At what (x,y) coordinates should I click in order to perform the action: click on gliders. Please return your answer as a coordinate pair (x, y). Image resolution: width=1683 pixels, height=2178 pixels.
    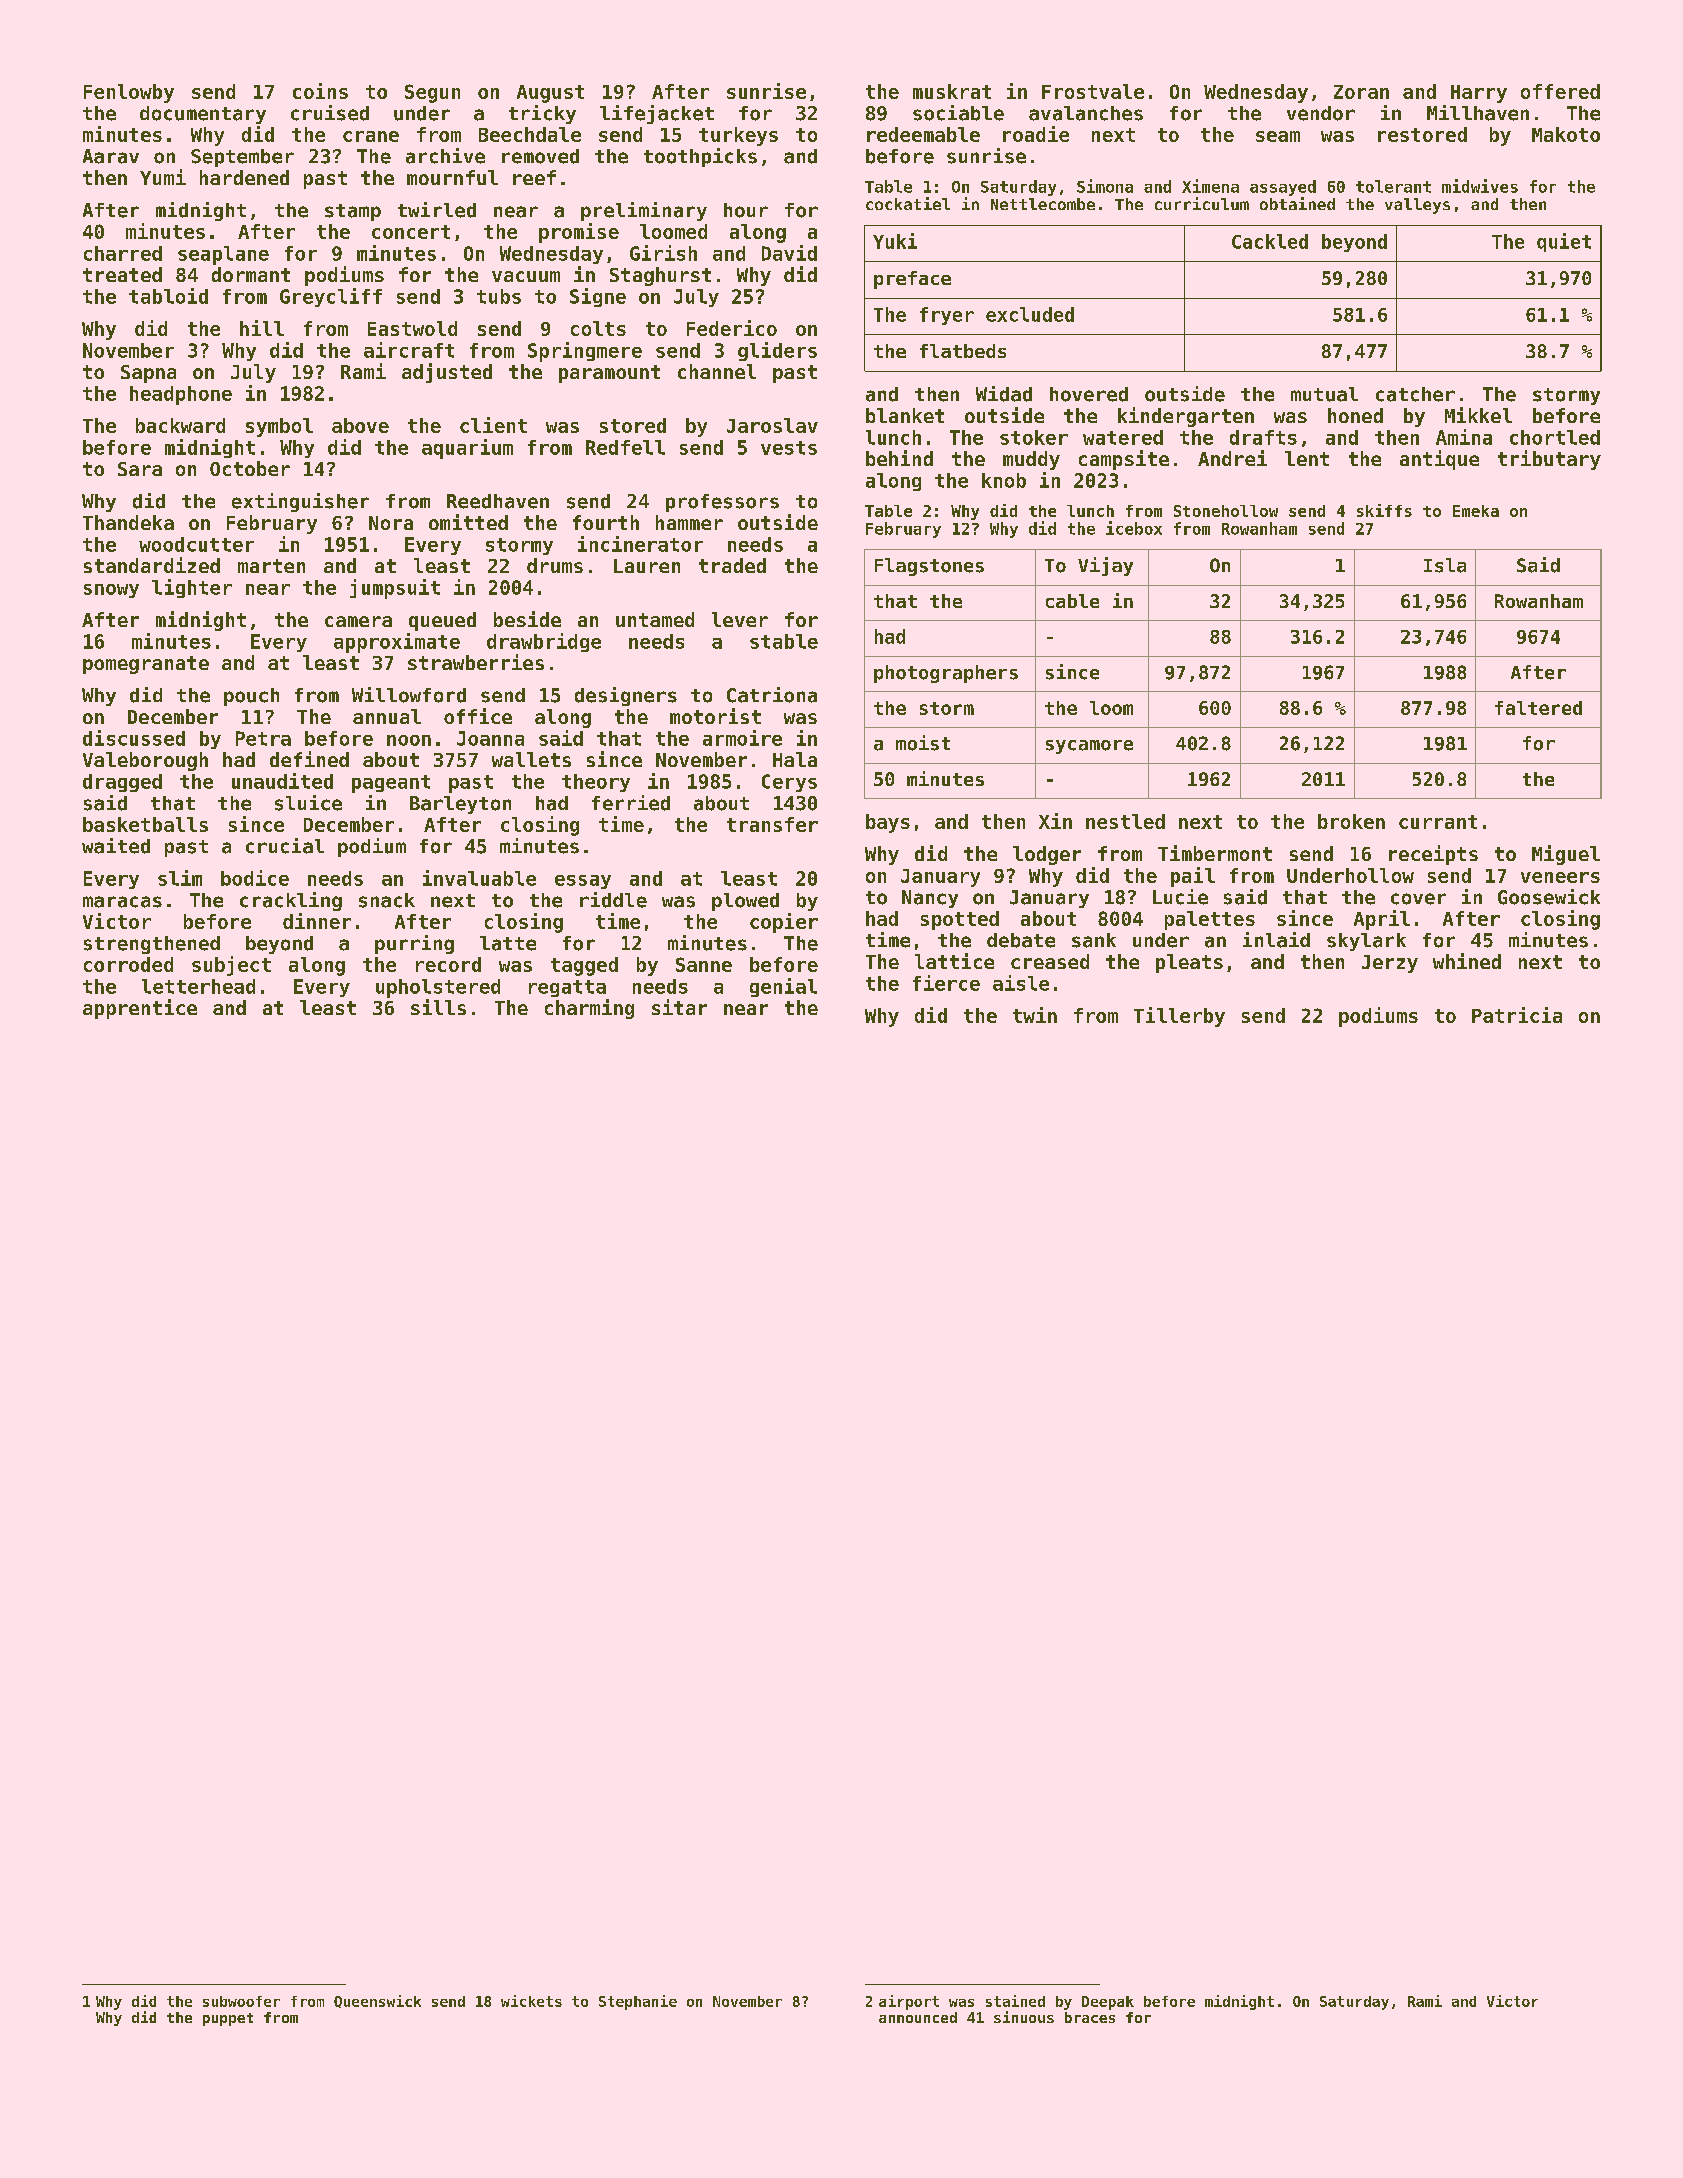
    Looking at the image, I should click on (777, 351).
